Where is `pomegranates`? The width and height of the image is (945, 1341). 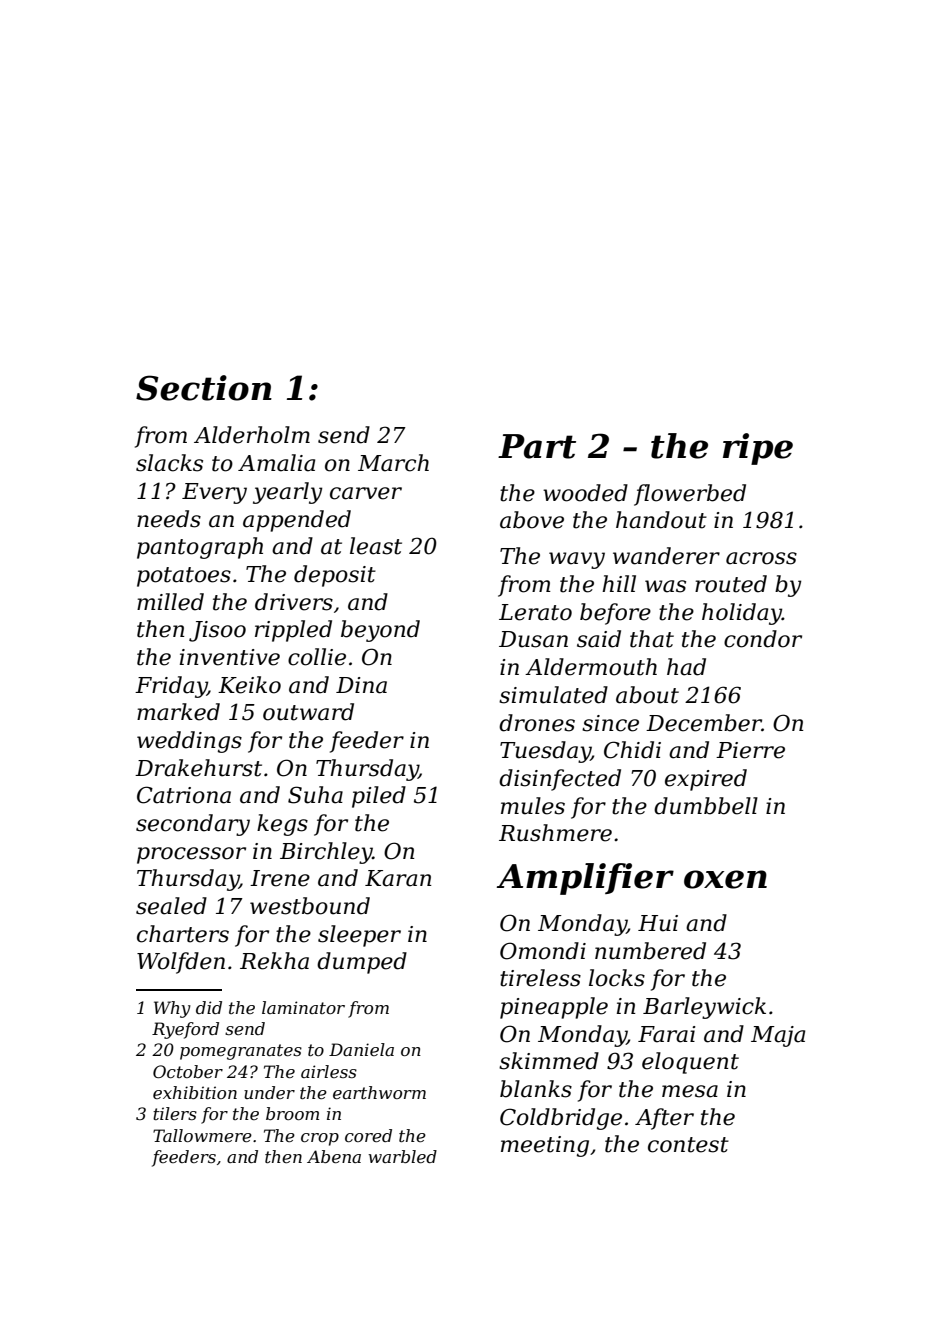 pomegranates is located at coordinates (241, 1052).
